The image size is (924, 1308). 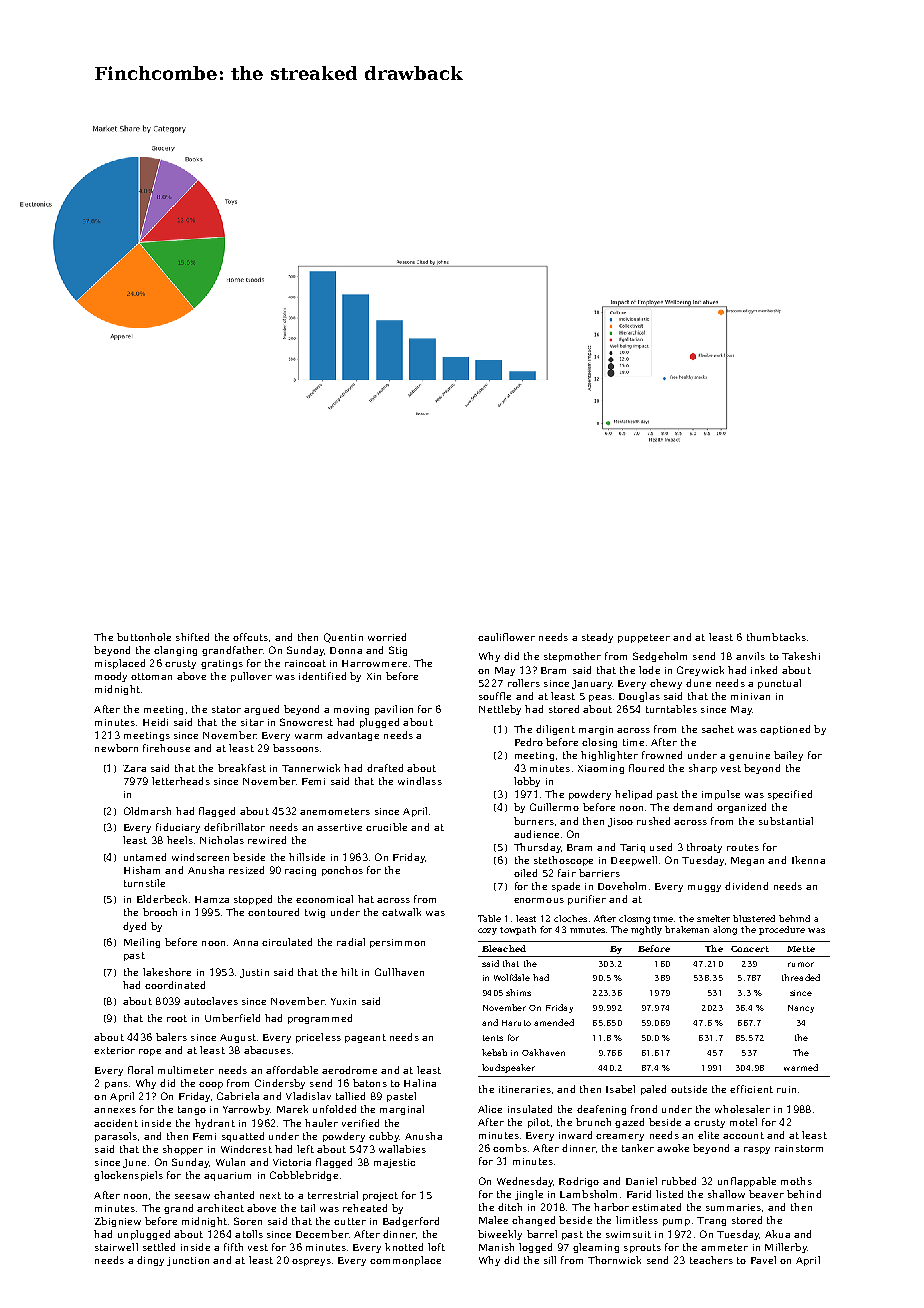 I want to click on barrel, so click(x=542, y=1234).
